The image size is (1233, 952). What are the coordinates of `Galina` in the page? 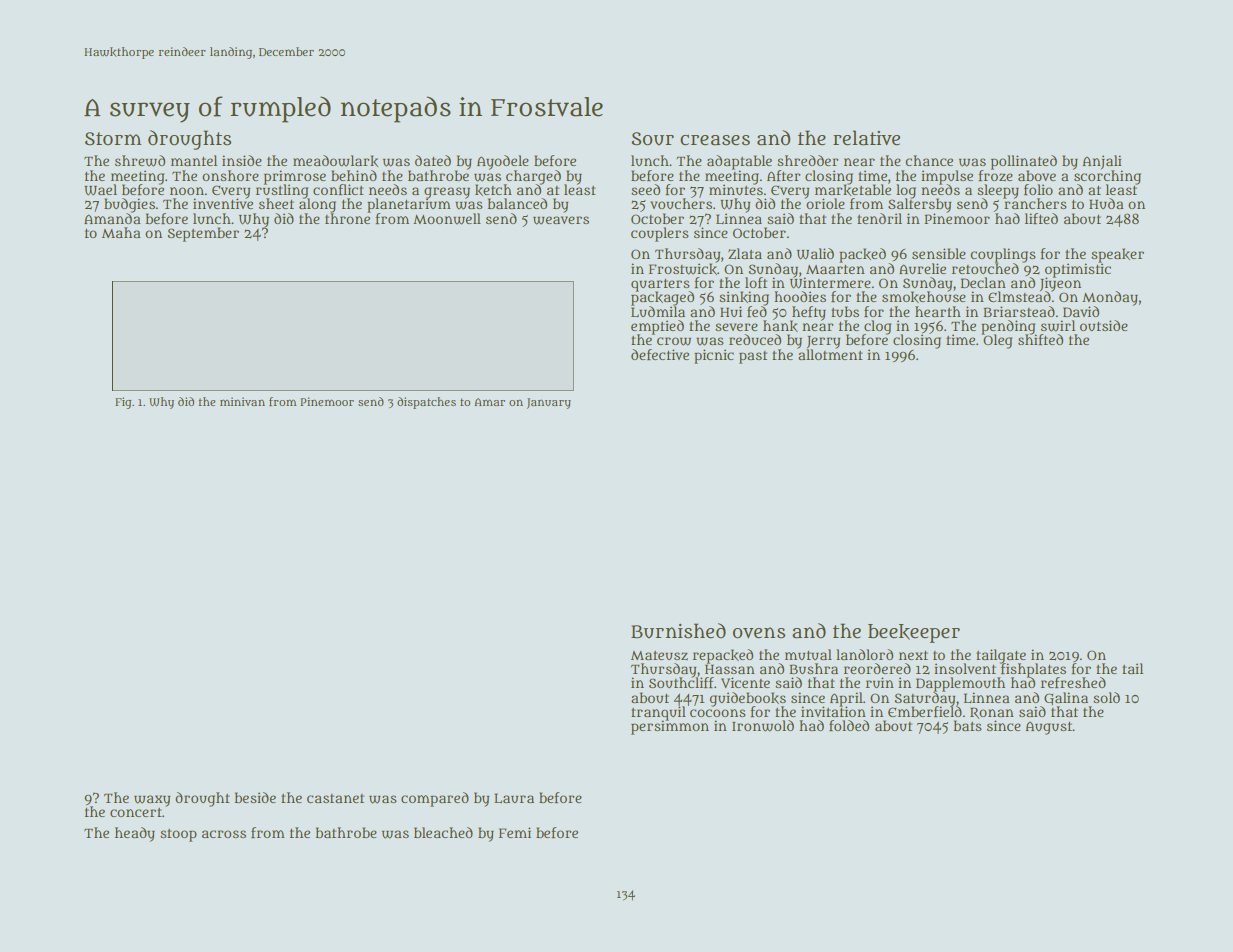 It's located at (1066, 698).
